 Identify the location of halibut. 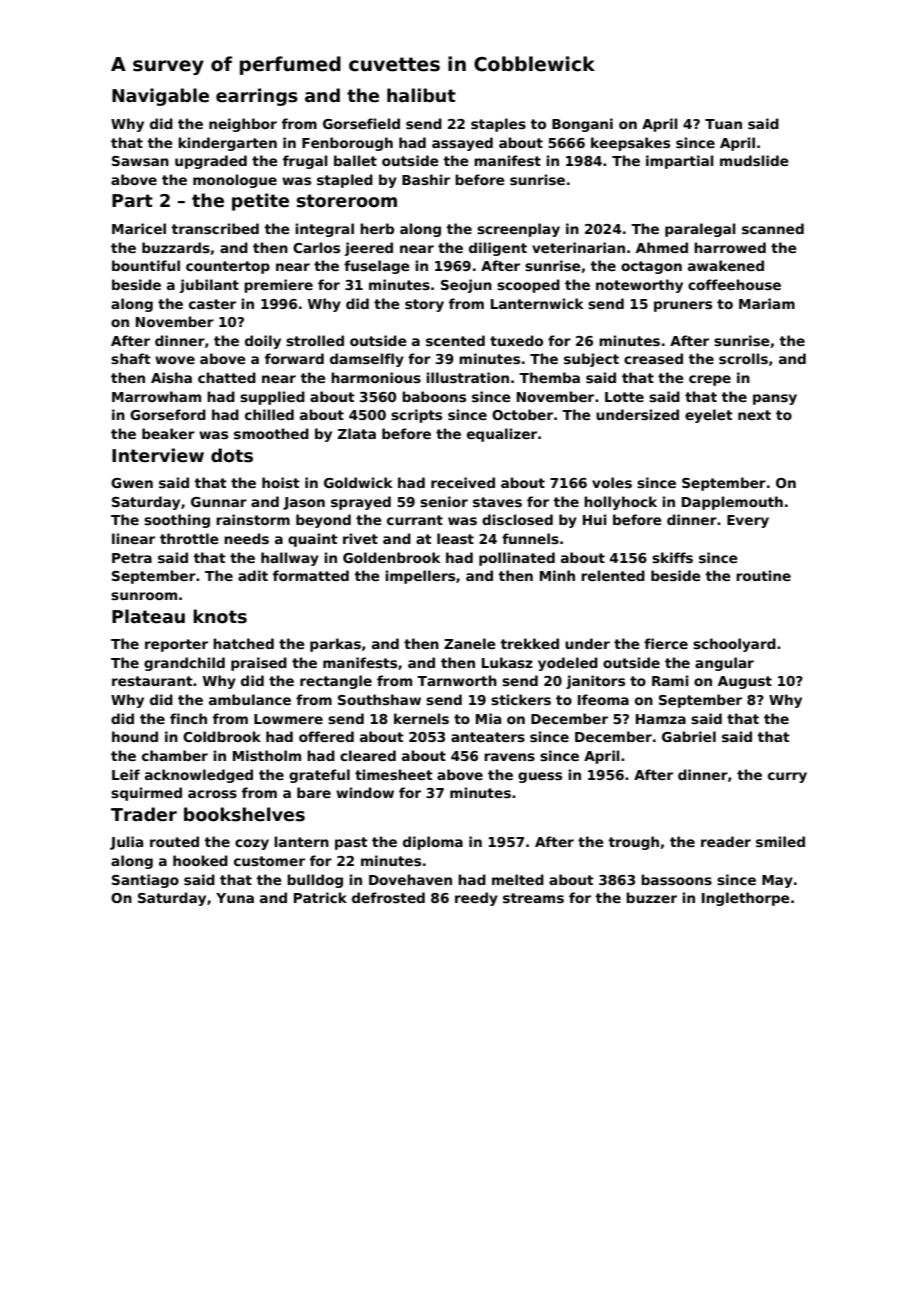
(421, 95).
